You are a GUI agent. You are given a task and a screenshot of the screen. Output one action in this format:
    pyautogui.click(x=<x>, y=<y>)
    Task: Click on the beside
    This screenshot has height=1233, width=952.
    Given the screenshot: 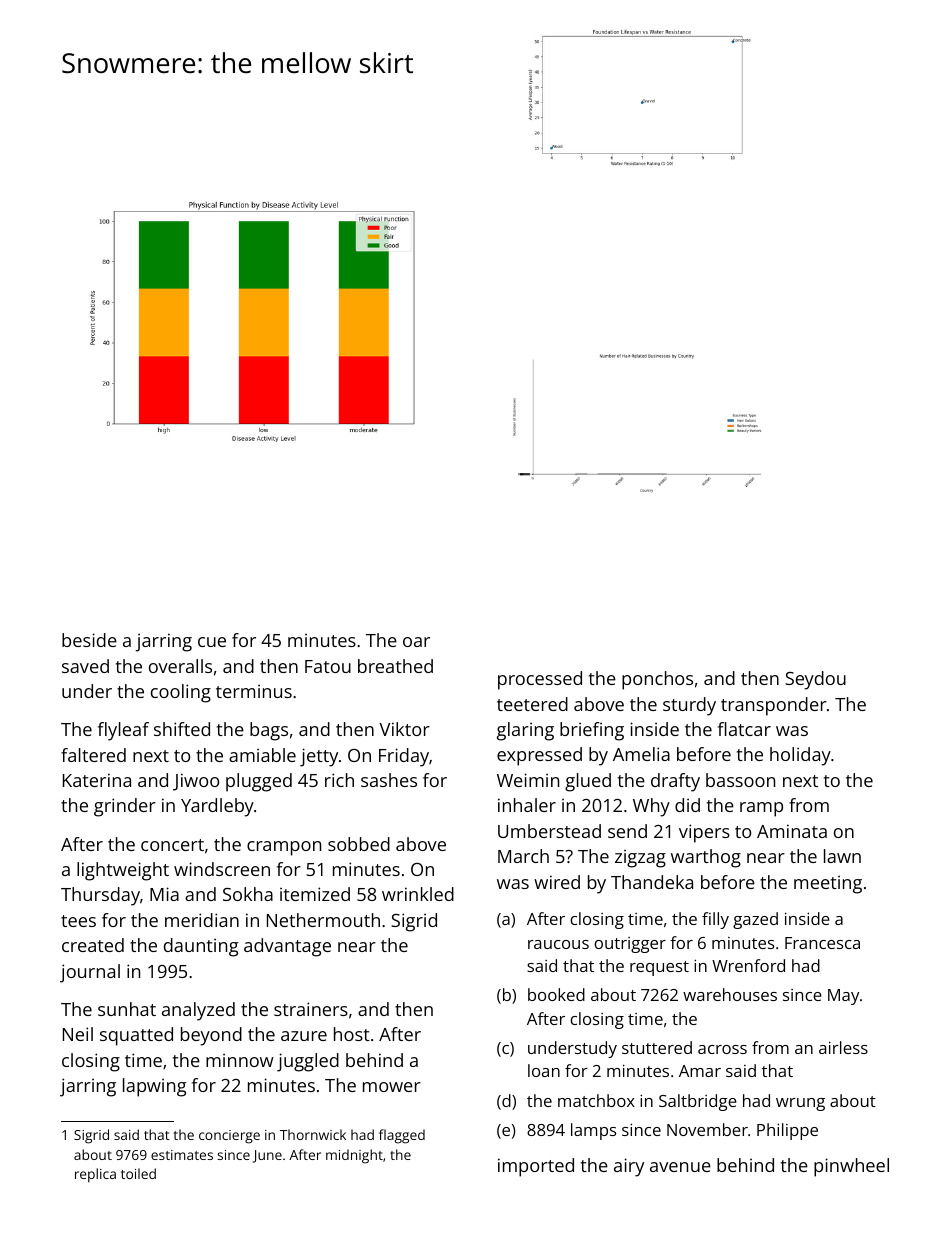 What is the action you would take?
    pyautogui.click(x=89, y=640)
